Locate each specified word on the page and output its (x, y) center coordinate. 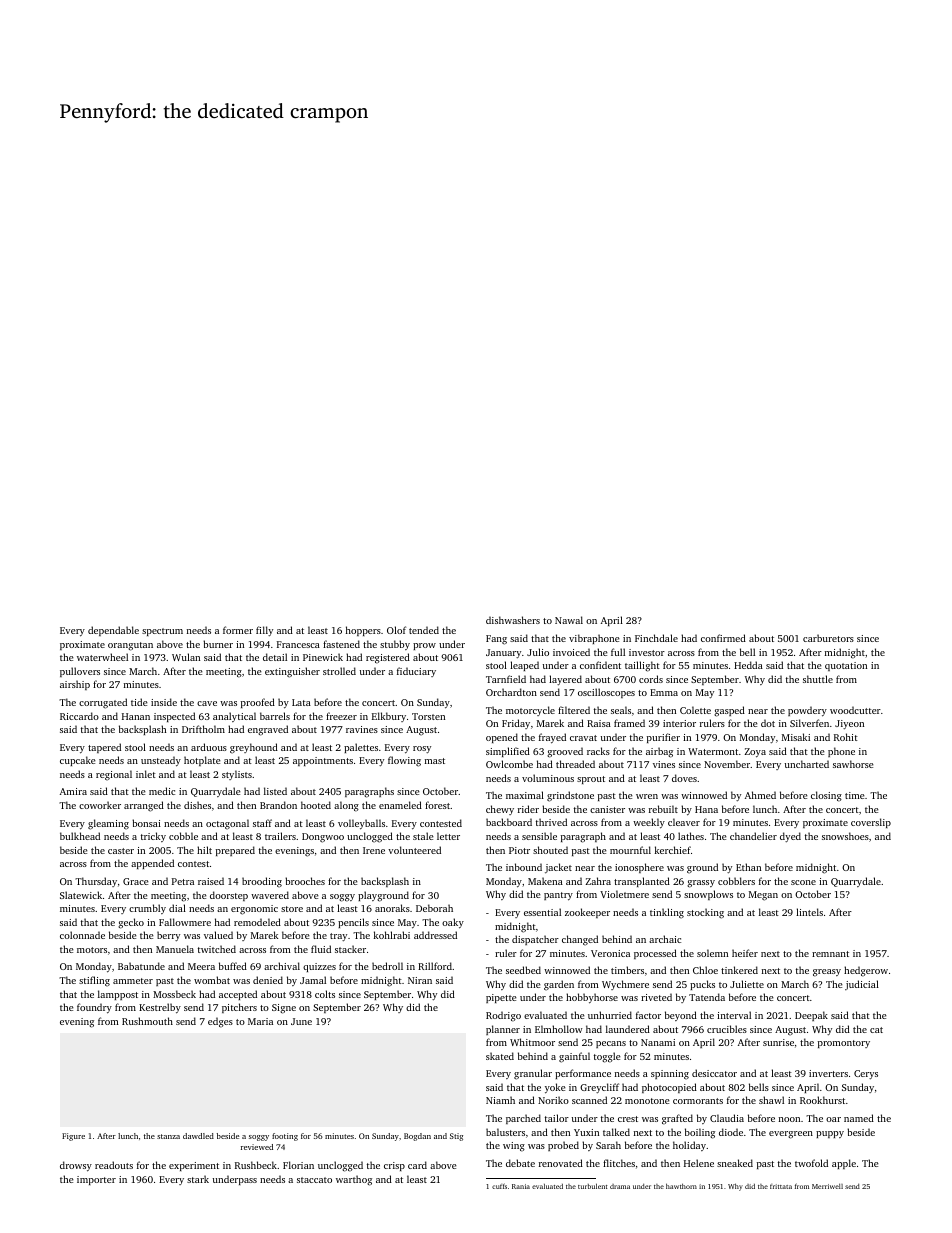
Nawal (569, 620)
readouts (114, 1165)
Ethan (748, 867)
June (301, 1021)
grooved (565, 752)
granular (533, 1074)
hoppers (363, 631)
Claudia (727, 1118)
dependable (113, 631)
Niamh (500, 1100)
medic (162, 791)
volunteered (414, 850)
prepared (235, 851)
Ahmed (760, 795)
